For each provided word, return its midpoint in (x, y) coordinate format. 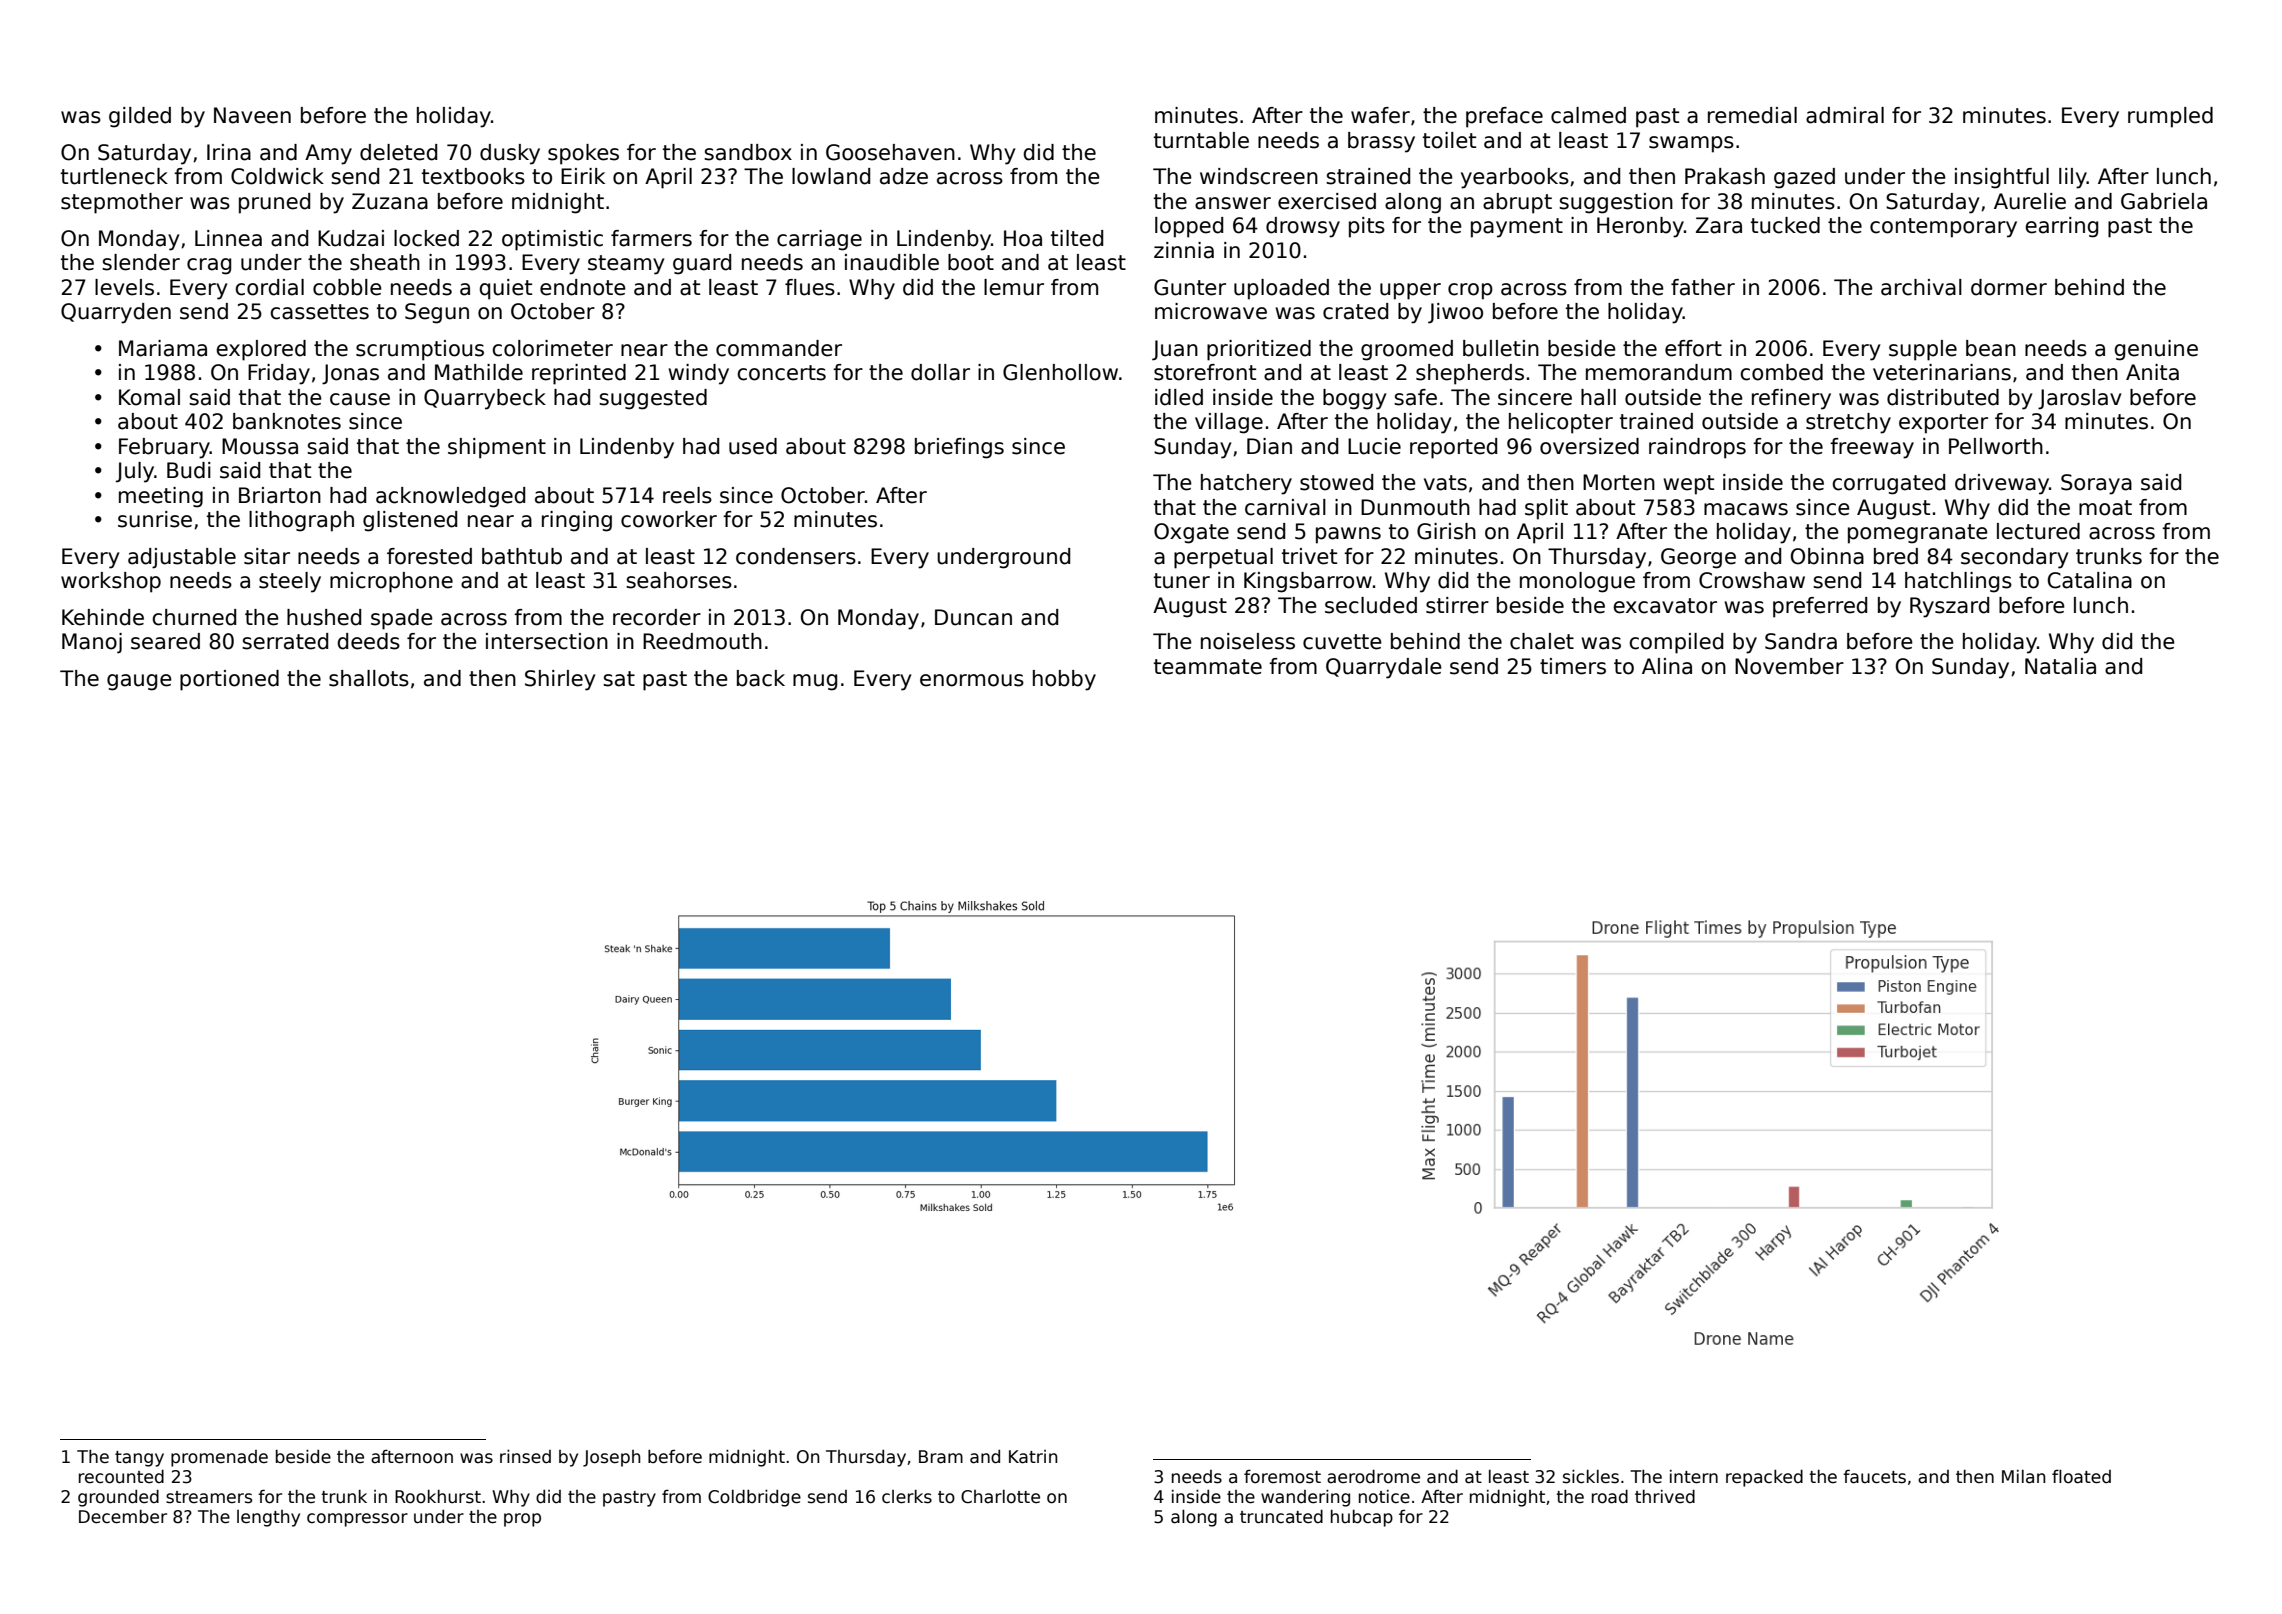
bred (1896, 556)
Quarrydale (1384, 668)
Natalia (2060, 666)
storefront (1205, 372)
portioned (229, 680)
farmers (651, 238)
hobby (1064, 680)
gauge (139, 682)
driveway (2002, 484)
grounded (118, 1498)
